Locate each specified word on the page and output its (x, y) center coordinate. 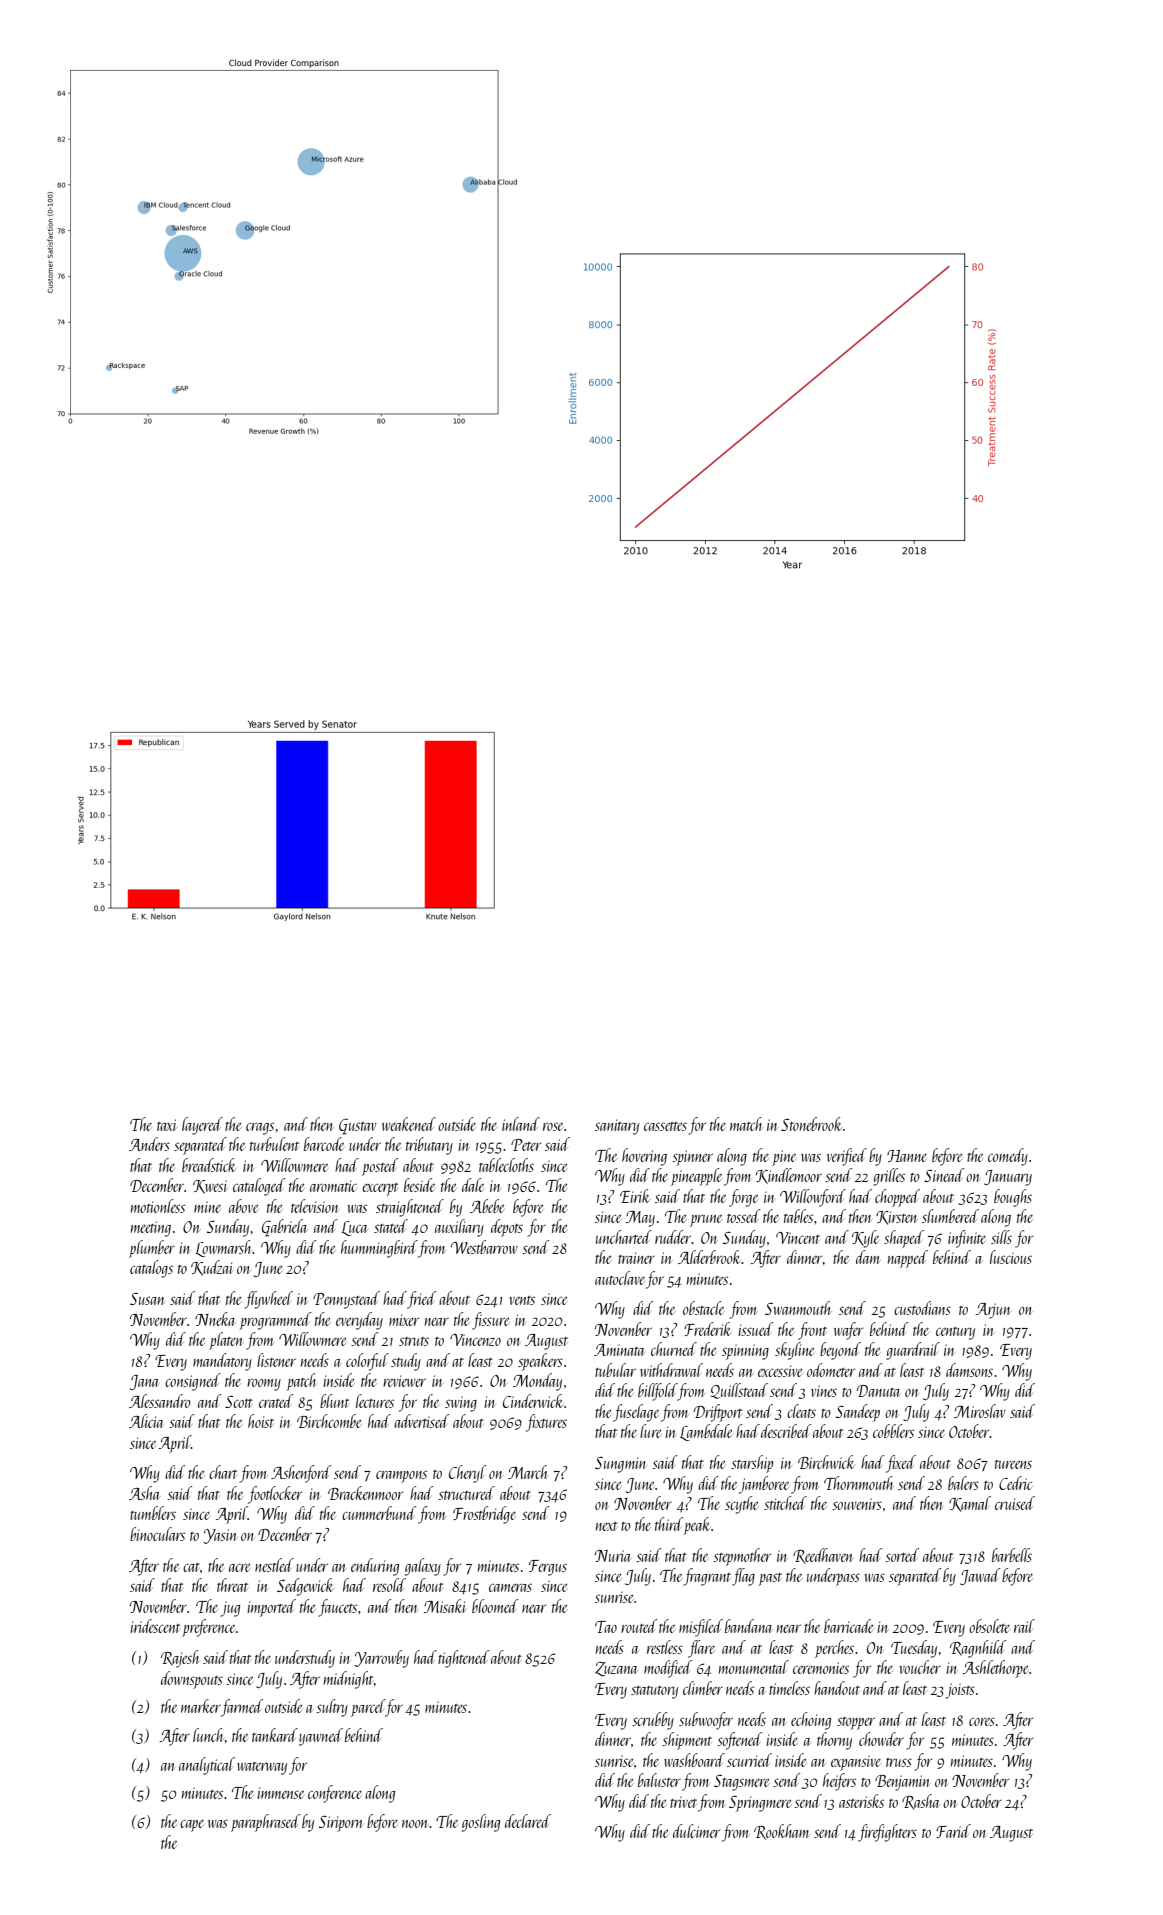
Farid (953, 1831)
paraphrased (265, 1823)
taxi (166, 1125)
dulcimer (696, 1831)
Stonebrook (811, 1124)
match (746, 1124)
